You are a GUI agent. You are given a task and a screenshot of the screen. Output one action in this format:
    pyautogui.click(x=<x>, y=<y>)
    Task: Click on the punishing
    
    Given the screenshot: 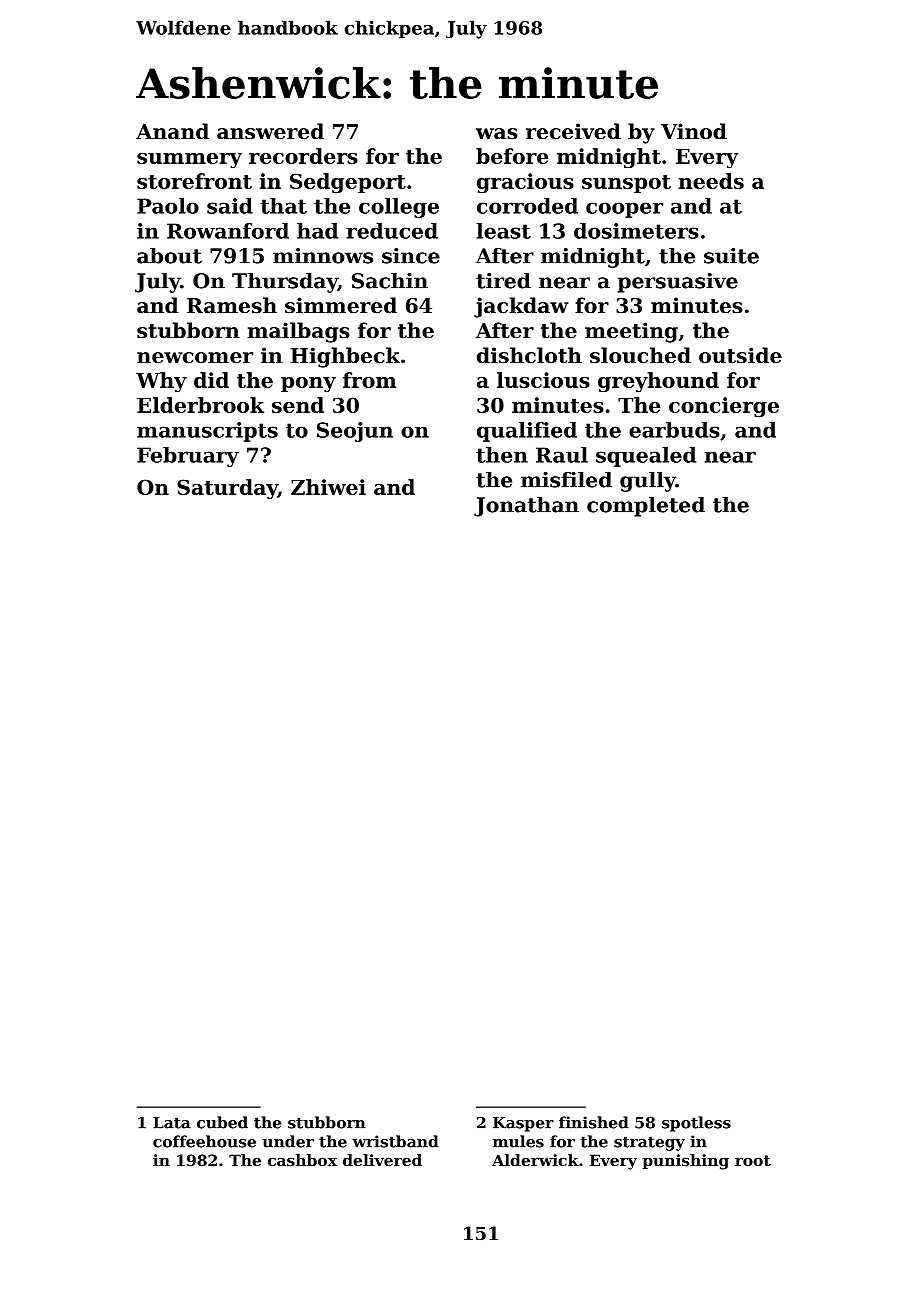 What is the action you would take?
    pyautogui.click(x=685, y=1162)
